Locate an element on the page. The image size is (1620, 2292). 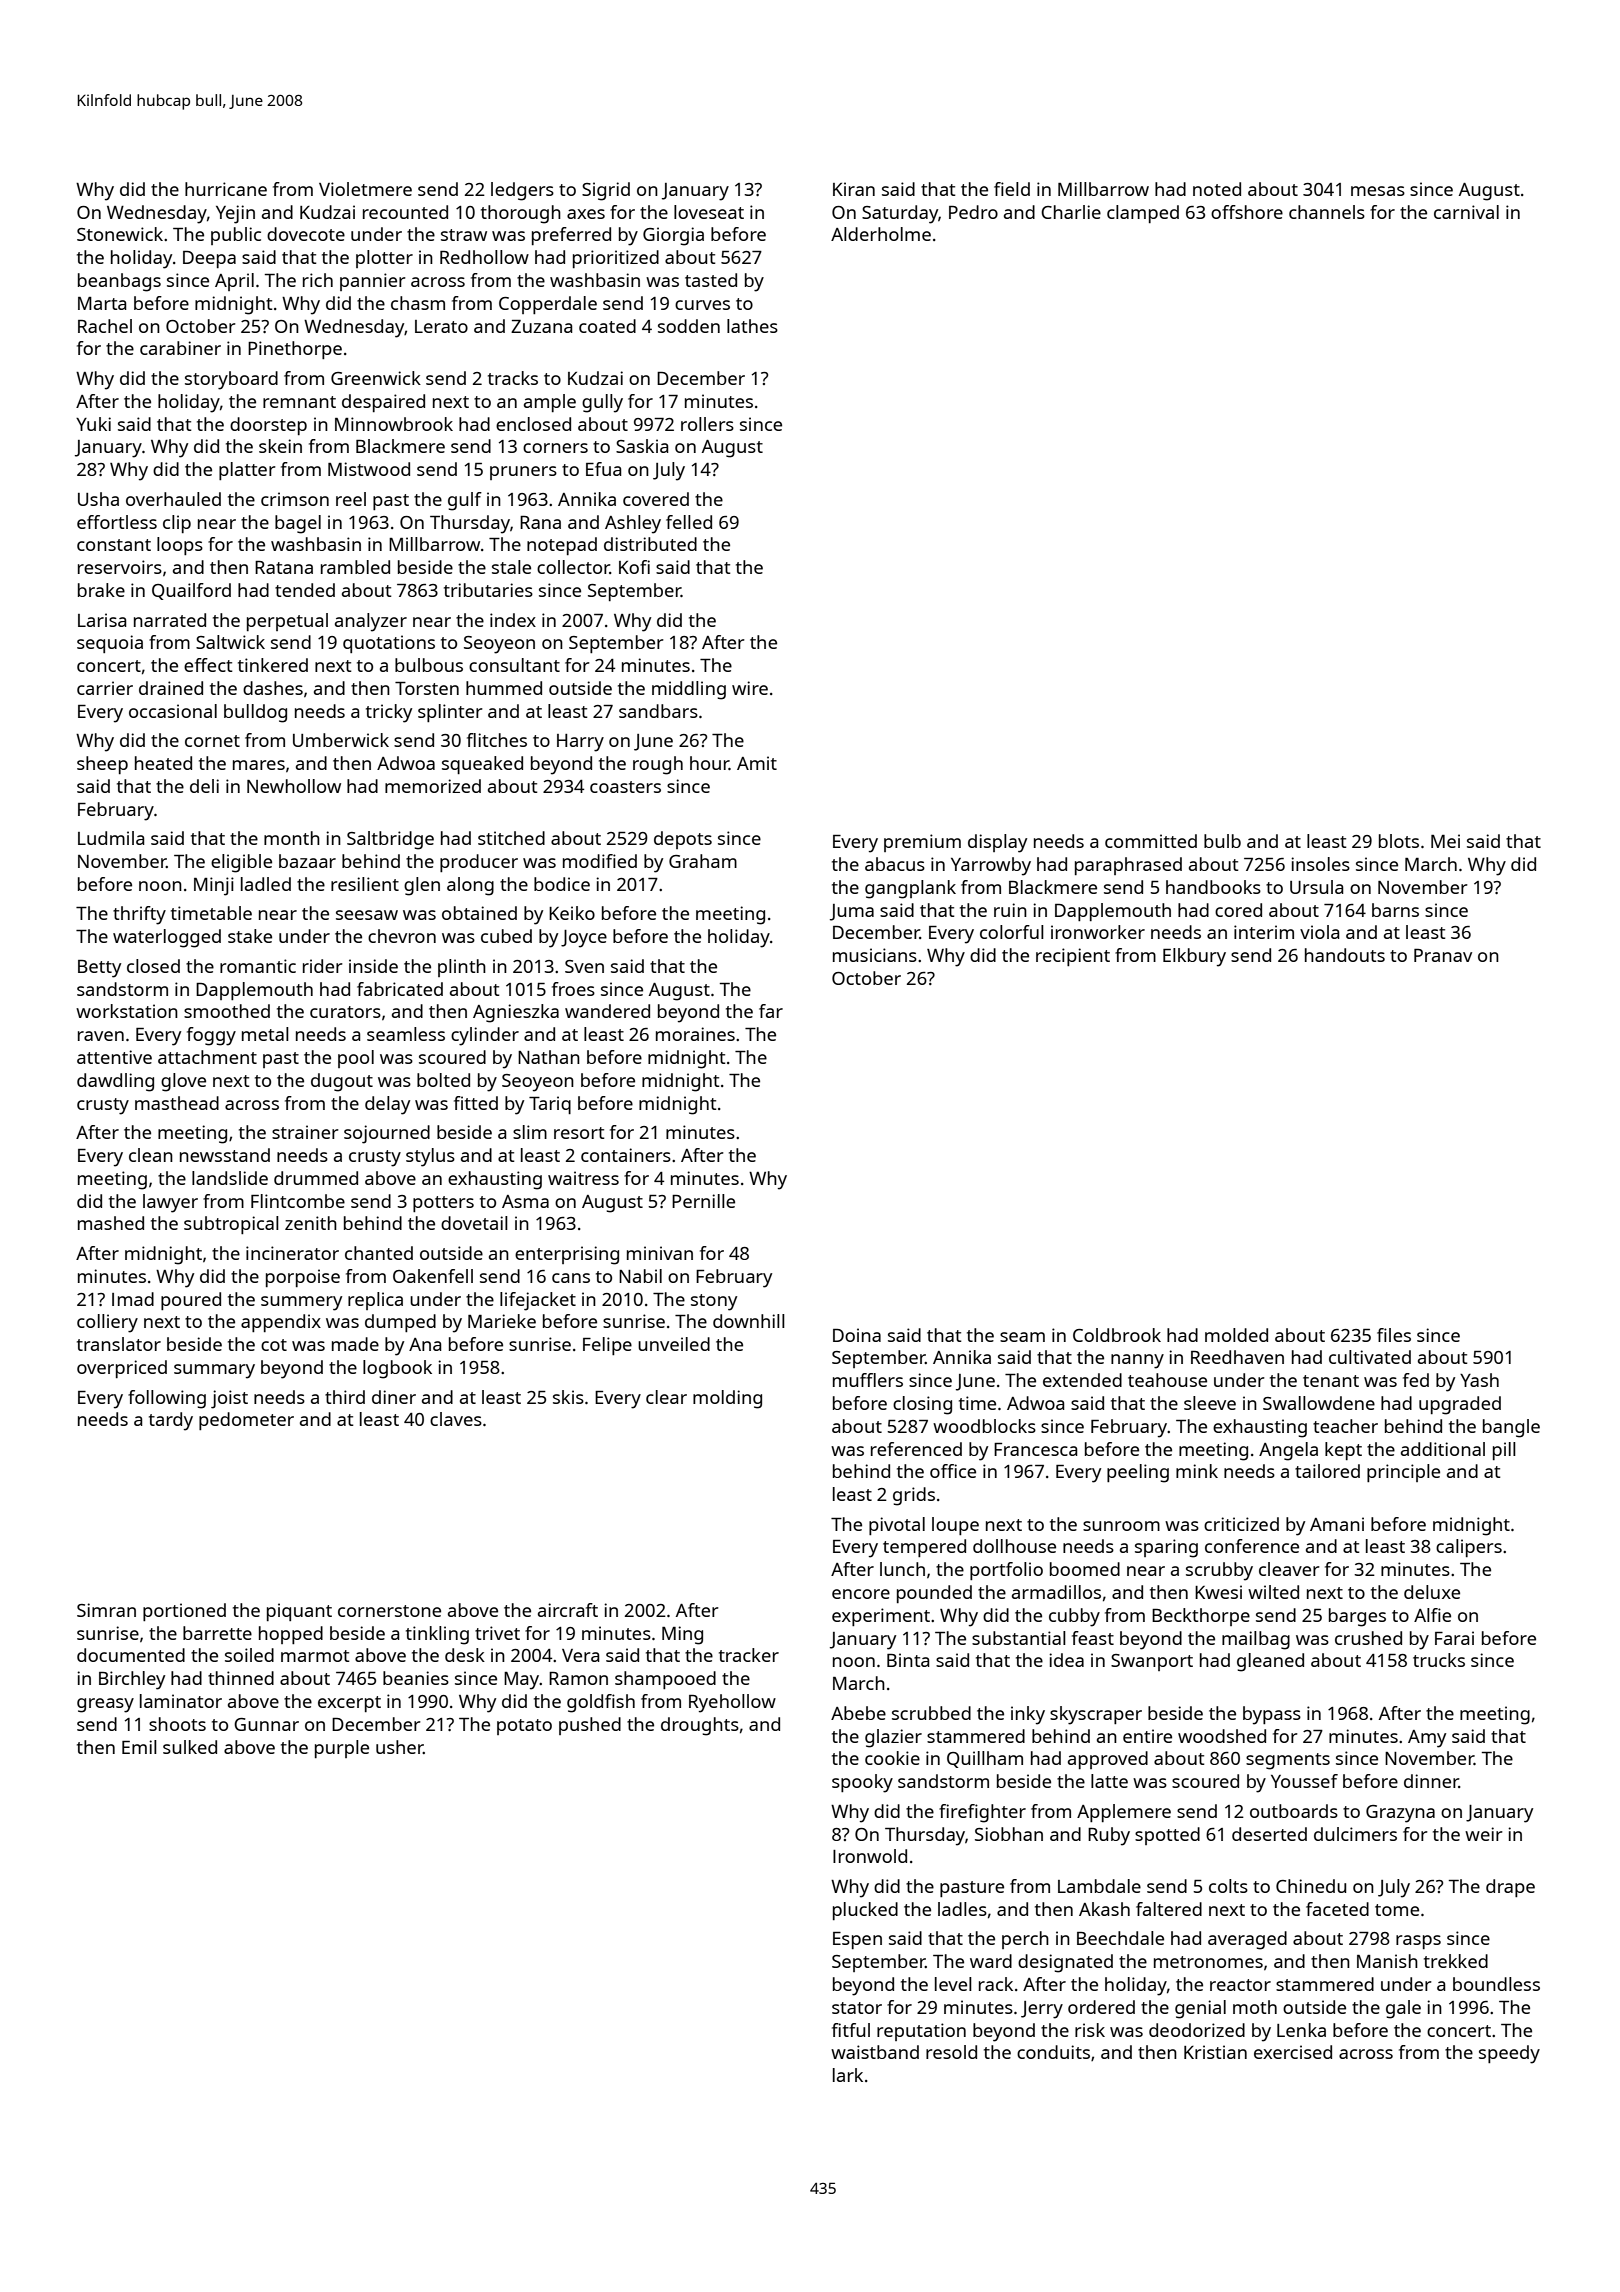
greasy is located at coordinates (105, 1705).
